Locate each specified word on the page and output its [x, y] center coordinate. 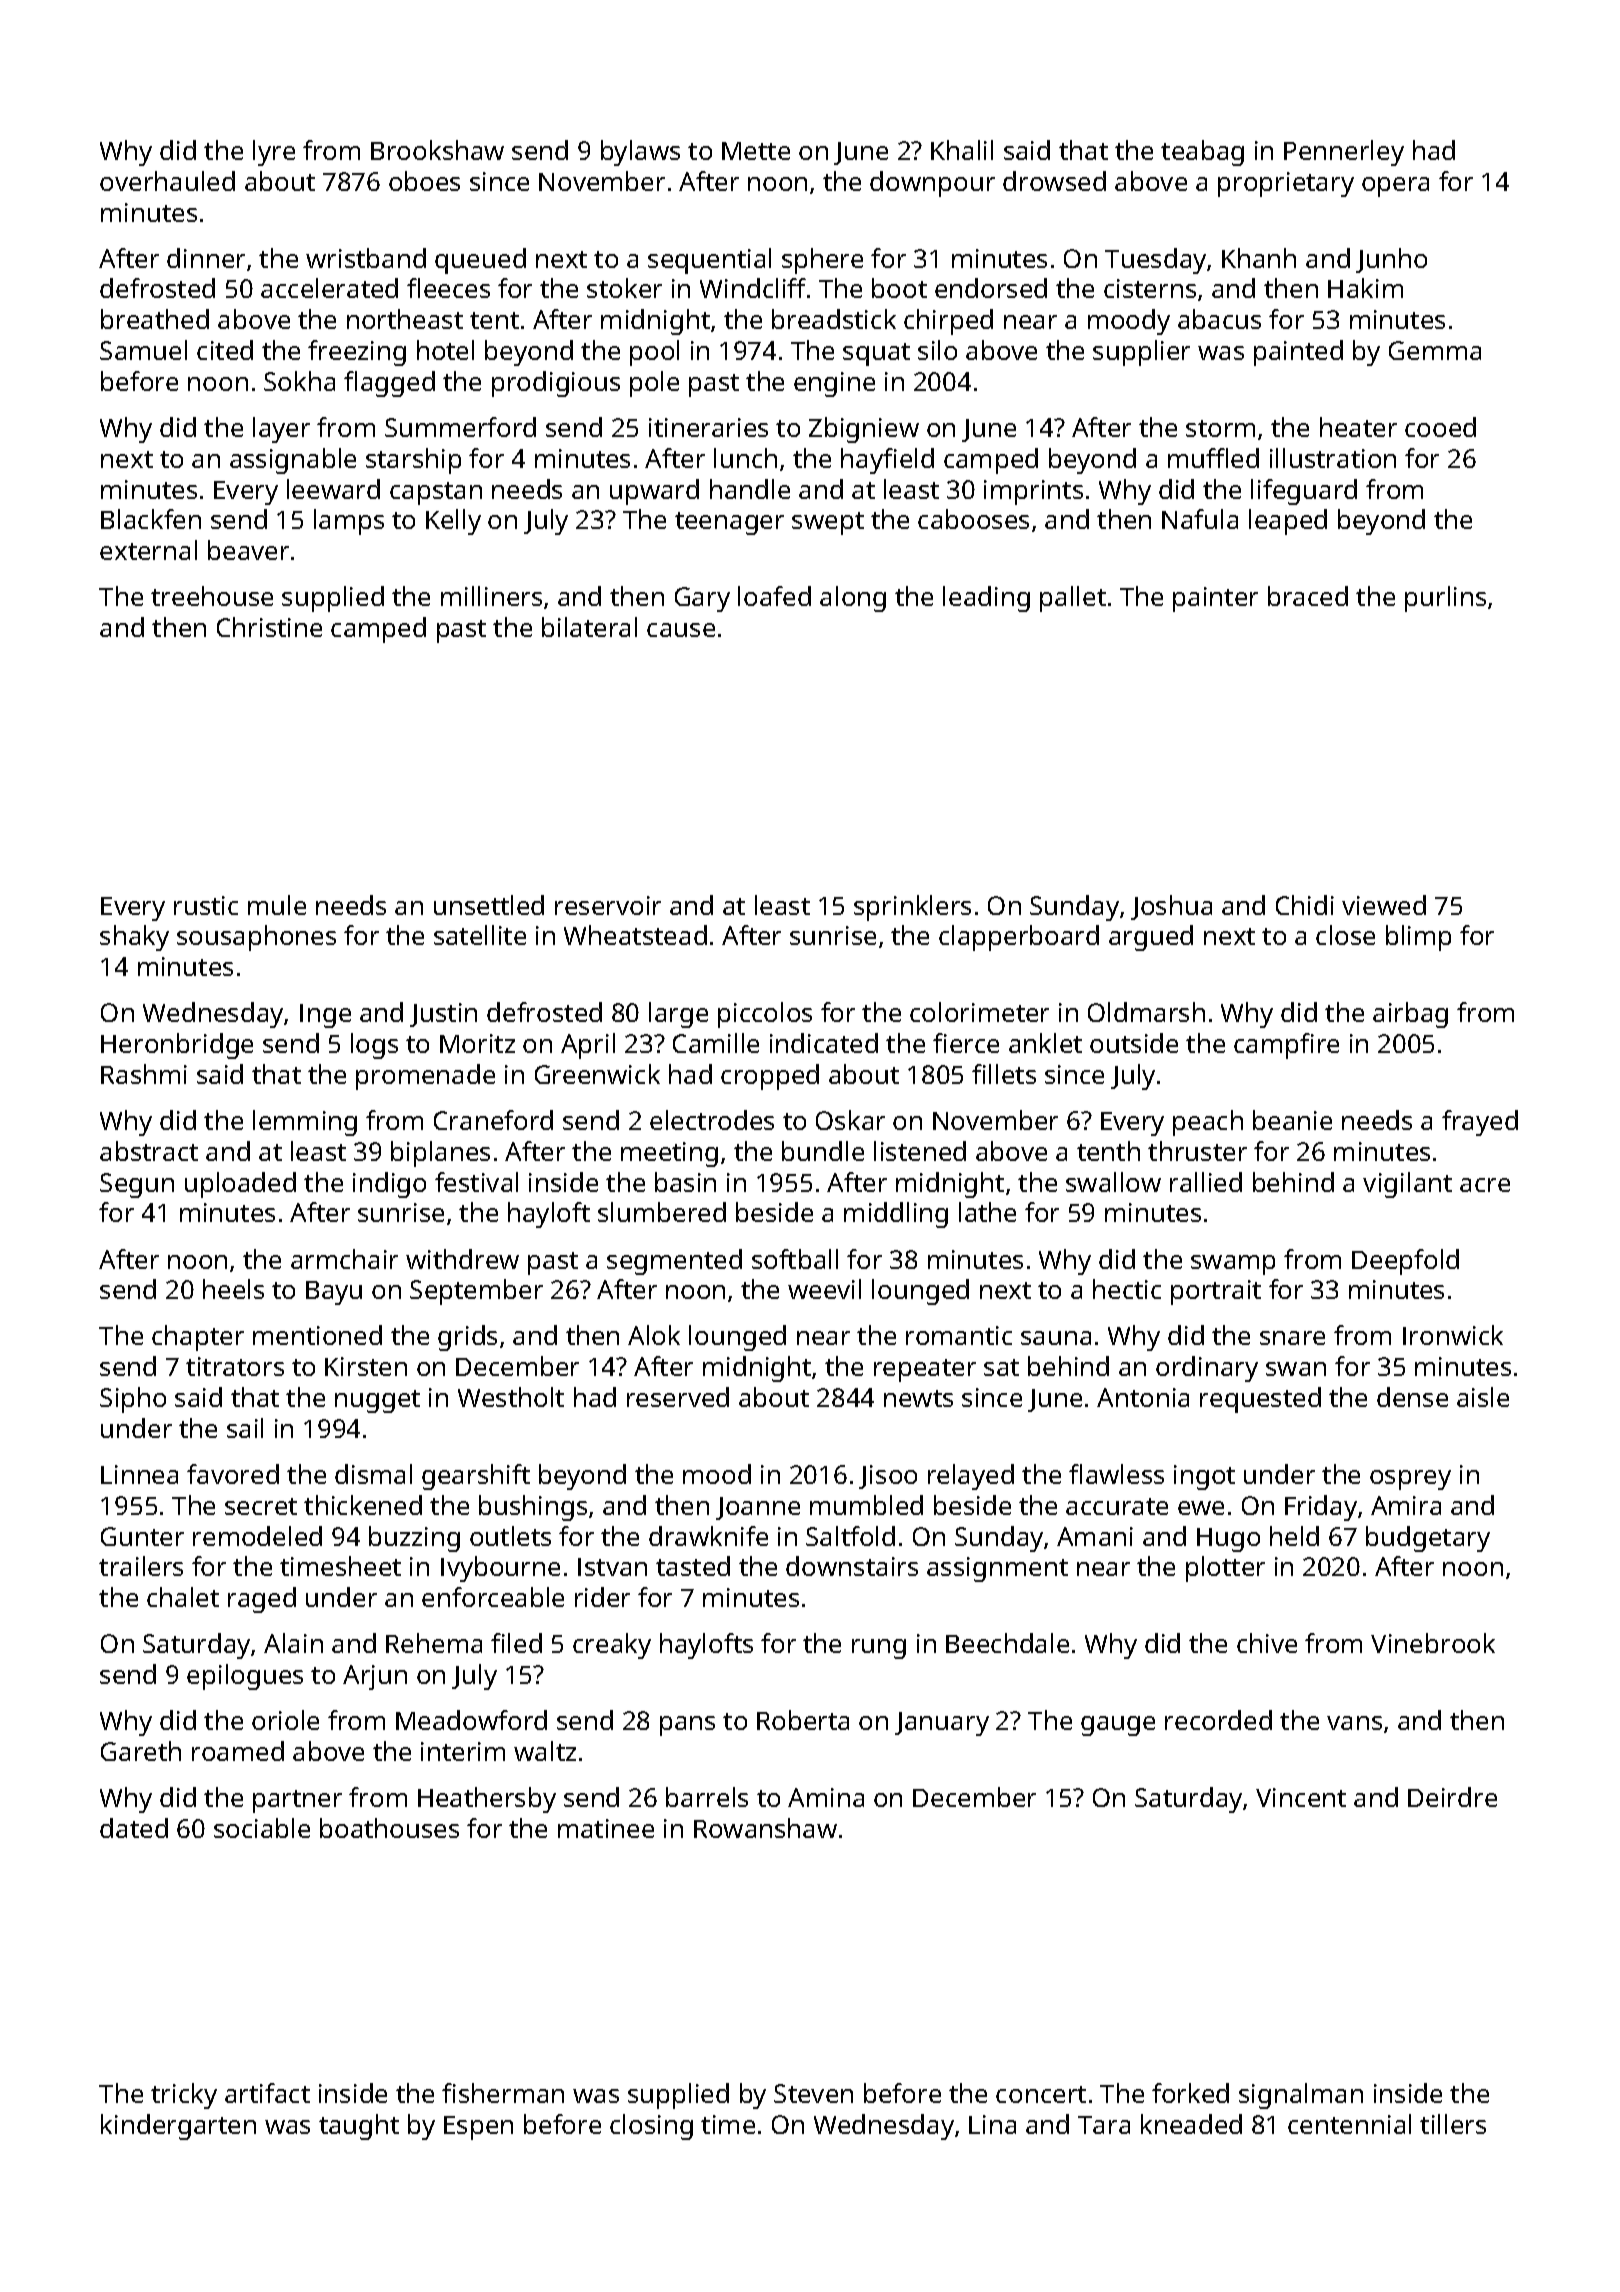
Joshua [1171, 907]
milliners [491, 596]
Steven [813, 2093]
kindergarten [178, 2127]
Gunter [142, 1536]
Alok [654, 1335]
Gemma [1435, 350]
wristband [366, 258]
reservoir [608, 905]
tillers [1453, 2124]
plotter [1225, 1569]
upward [654, 492]
